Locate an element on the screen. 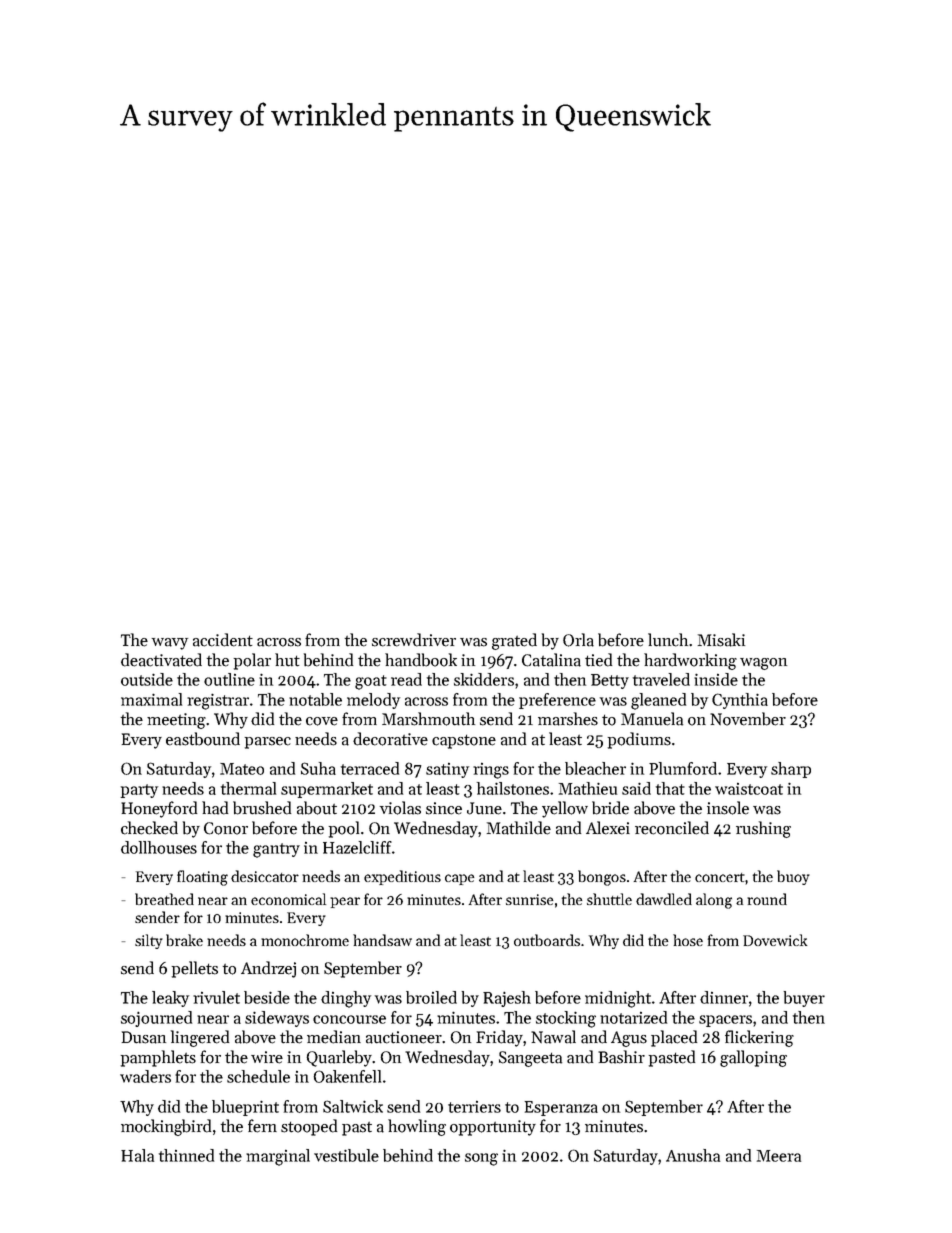 This screenshot has width=952, height=1233. galloping is located at coordinates (753, 1058).
